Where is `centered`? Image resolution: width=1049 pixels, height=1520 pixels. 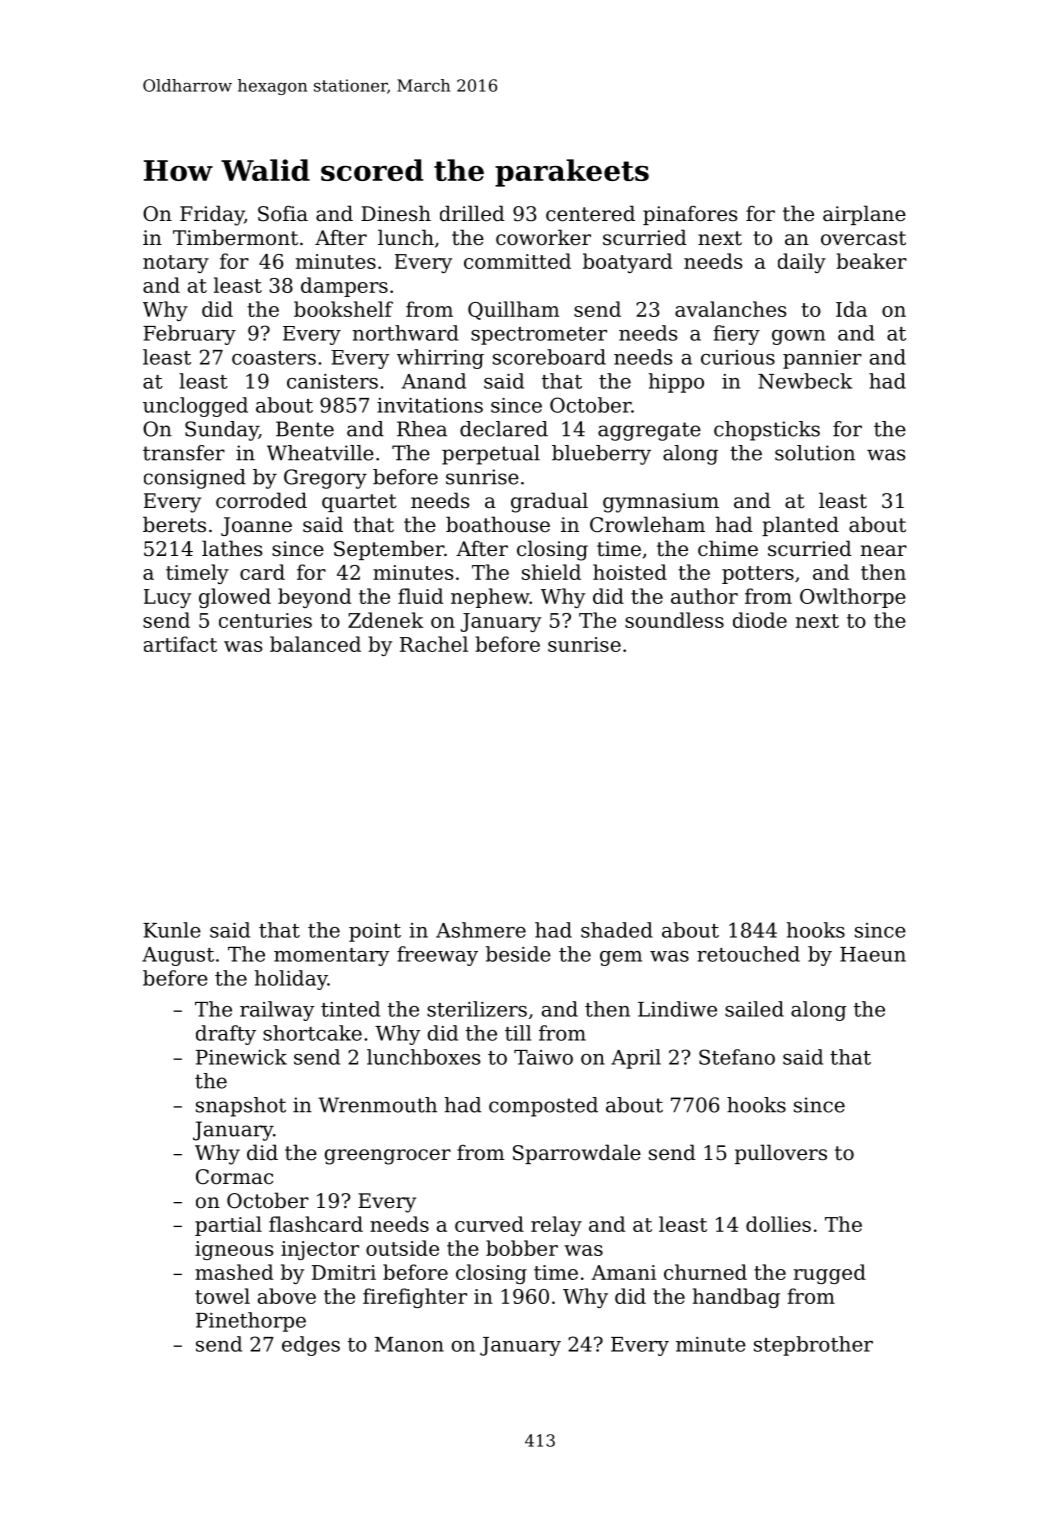 centered is located at coordinates (590, 213).
